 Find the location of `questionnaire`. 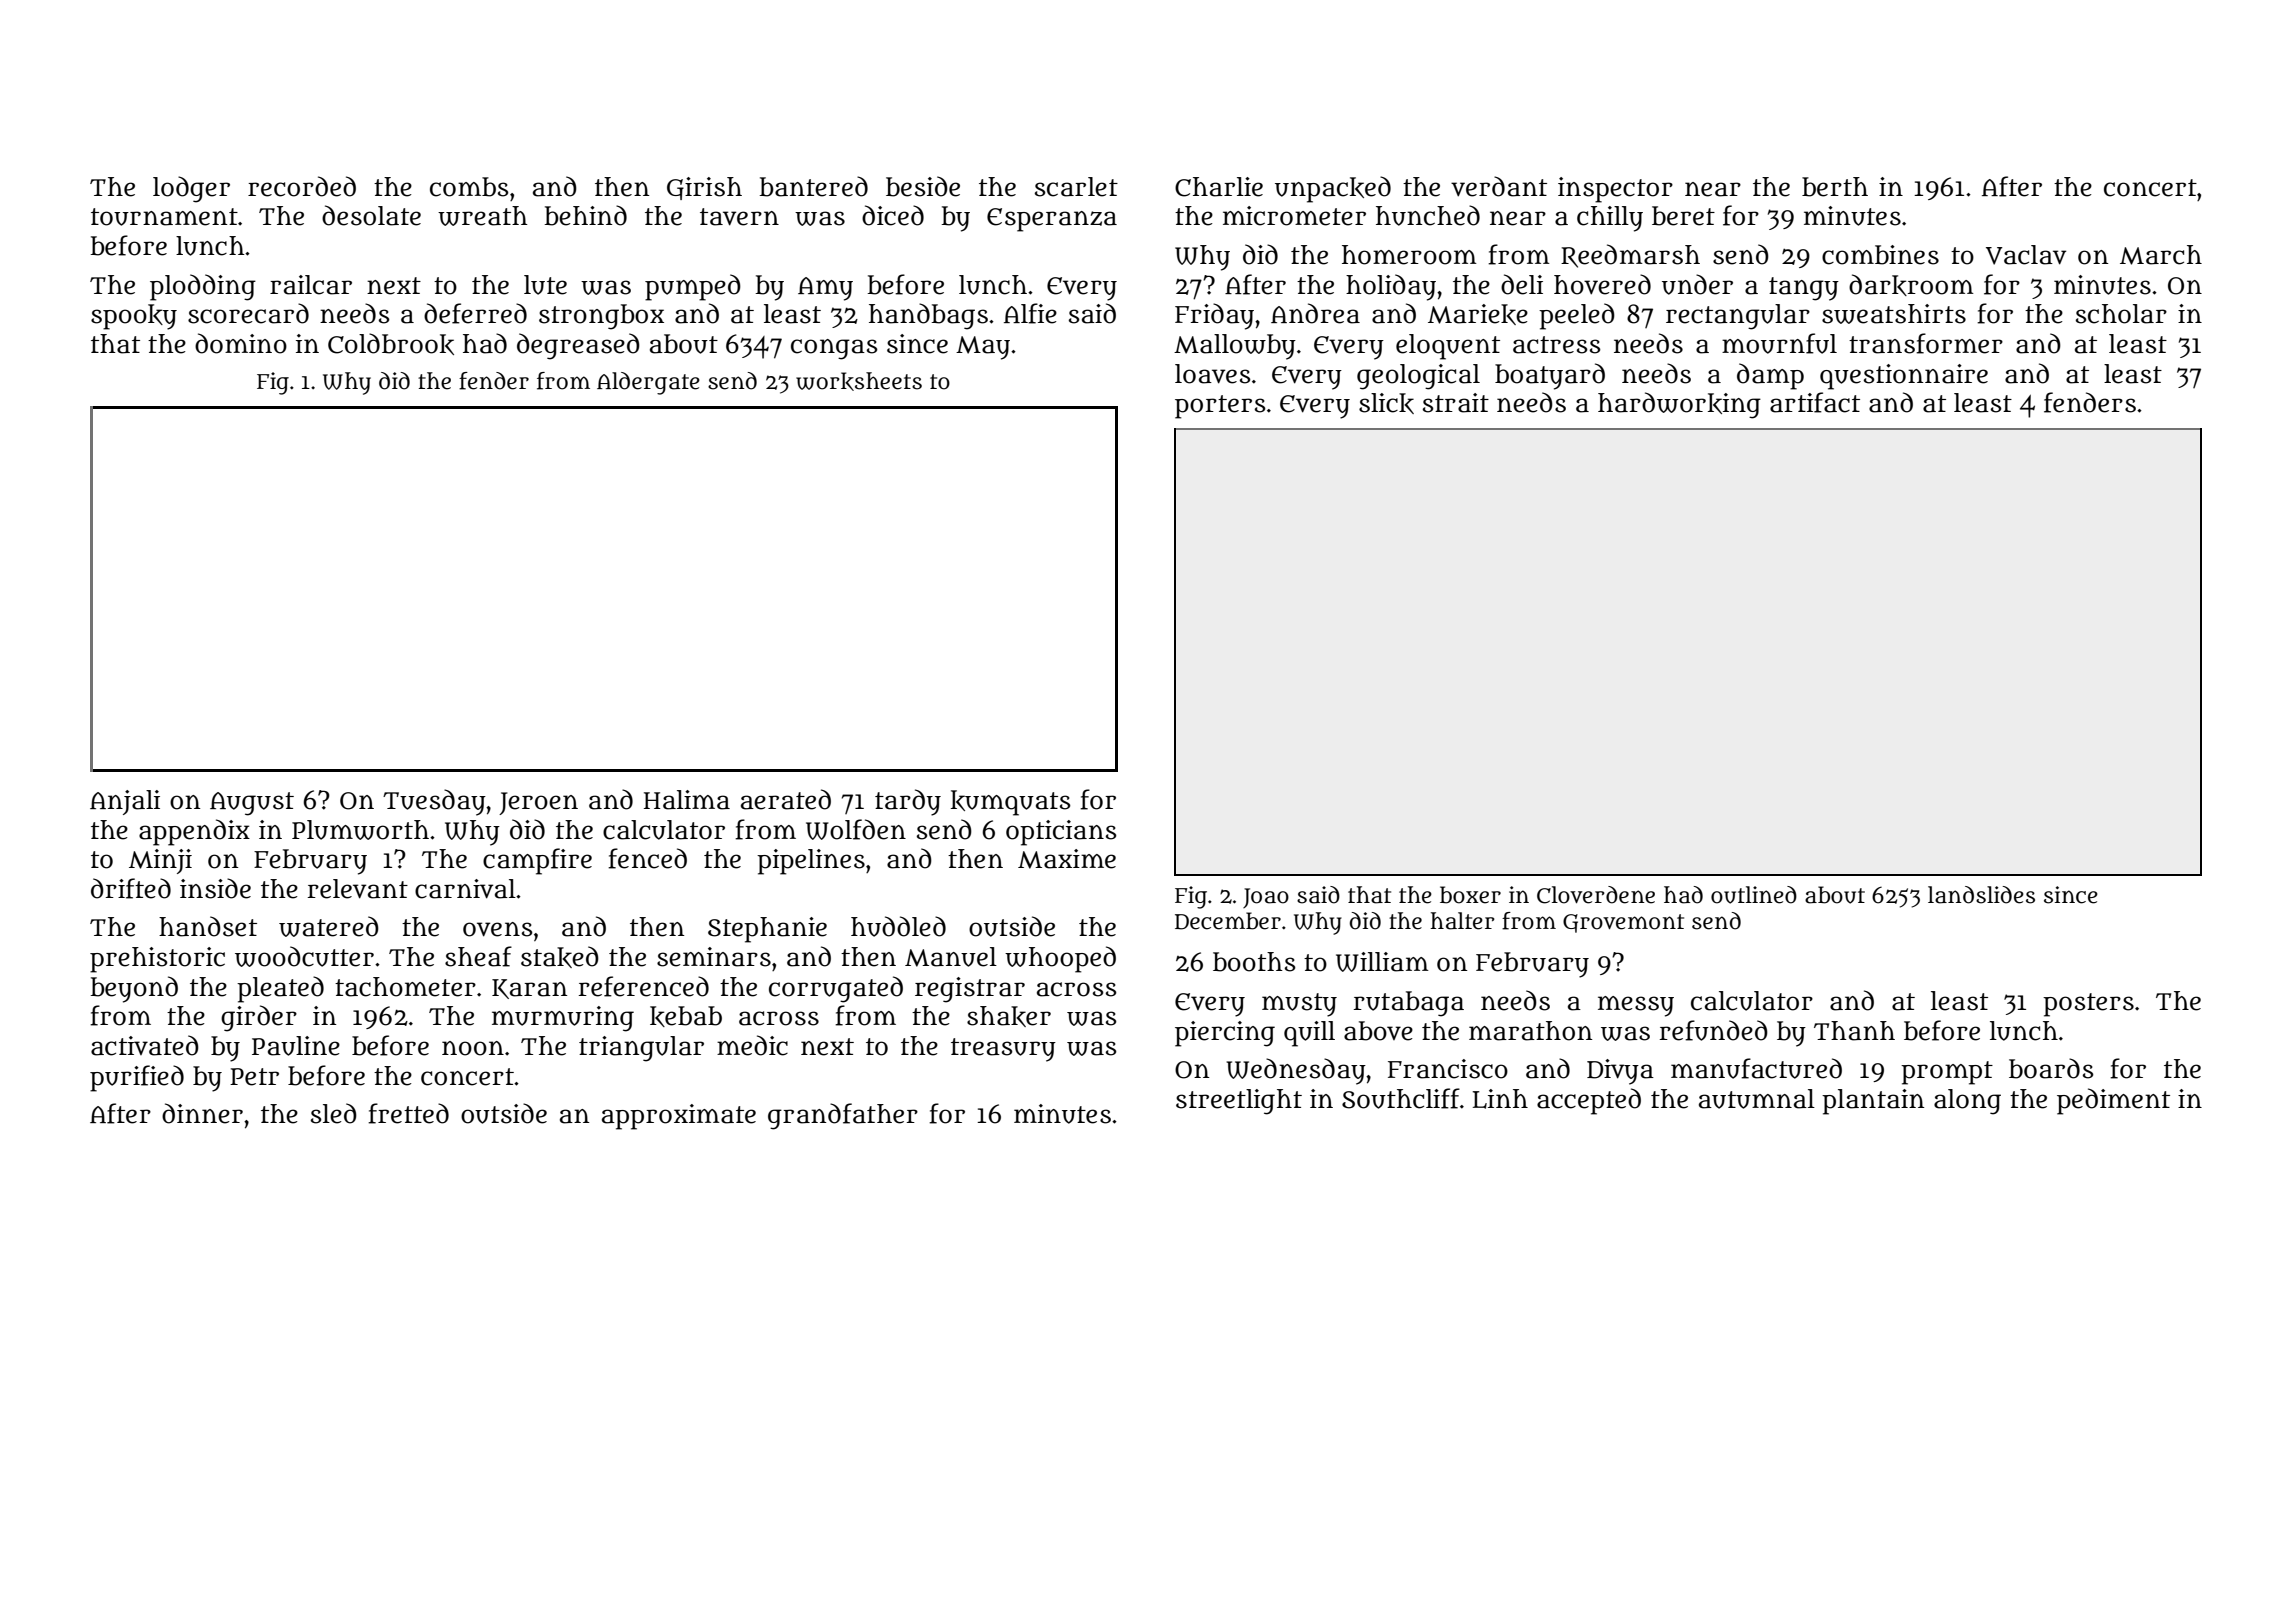

questionnaire is located at coordinates (1904, 377).
